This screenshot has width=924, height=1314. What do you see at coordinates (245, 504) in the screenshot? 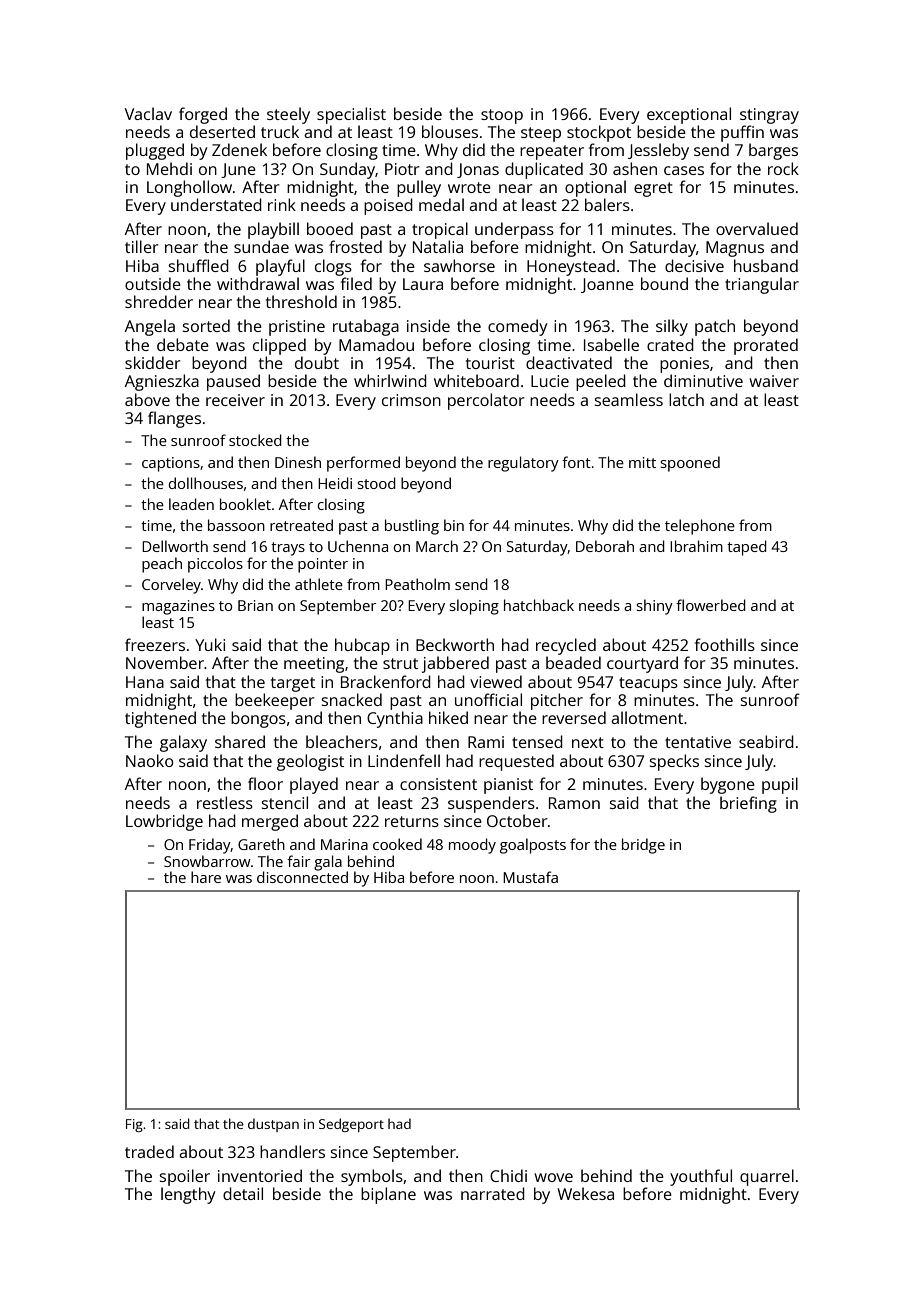
I see `booklet` at bounding box center [245, 504].
